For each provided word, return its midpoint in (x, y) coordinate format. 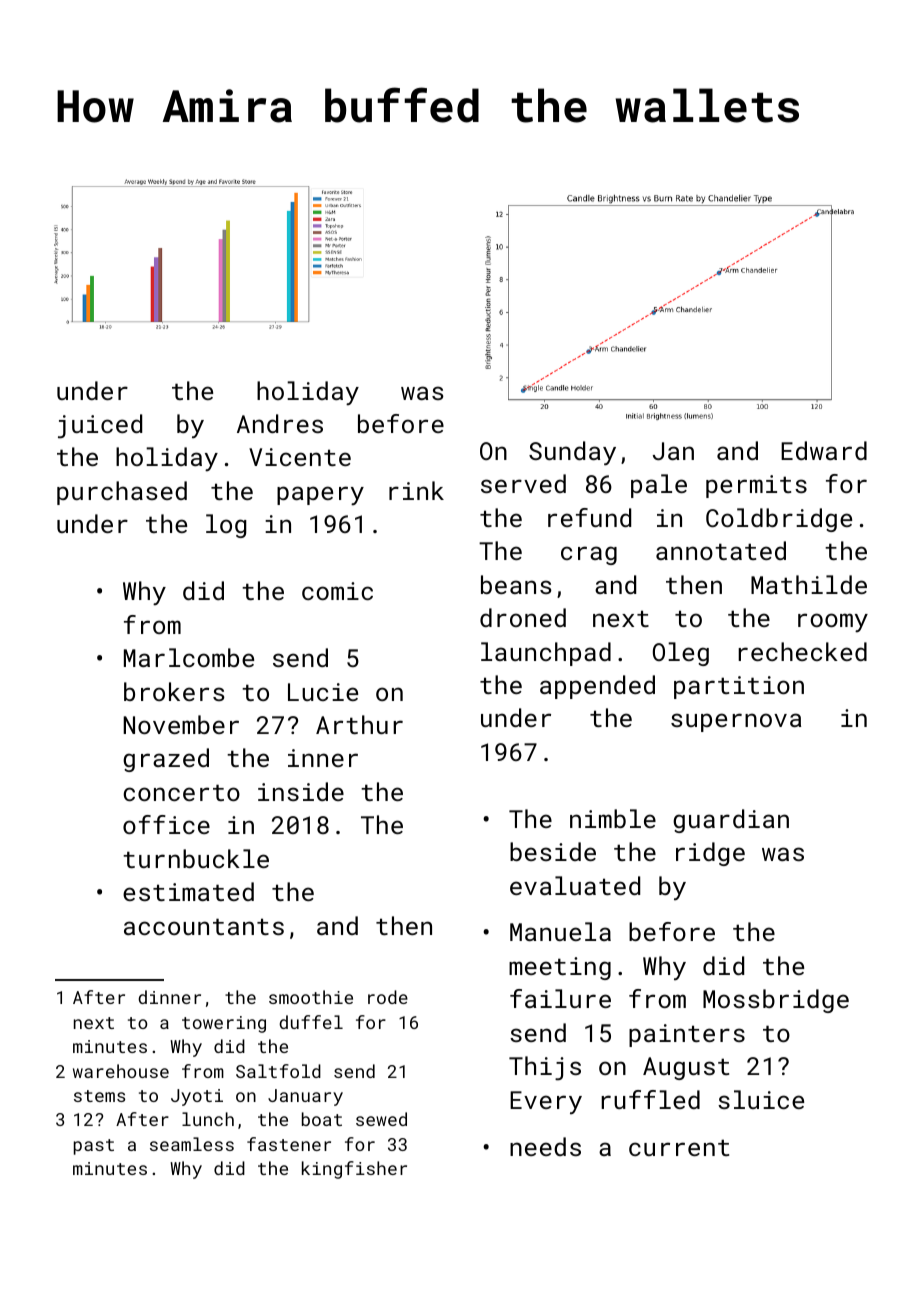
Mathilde (809, 584)
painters (687, 1035)
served (523, 483)
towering (224, 1024)
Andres (280, 423)
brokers (174, 691)
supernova (736, 722)
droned (523, 617)
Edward (824, 450)
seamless (192, 1144)
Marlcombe (189, 657)
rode (388, 997)
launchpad (546, 654)
